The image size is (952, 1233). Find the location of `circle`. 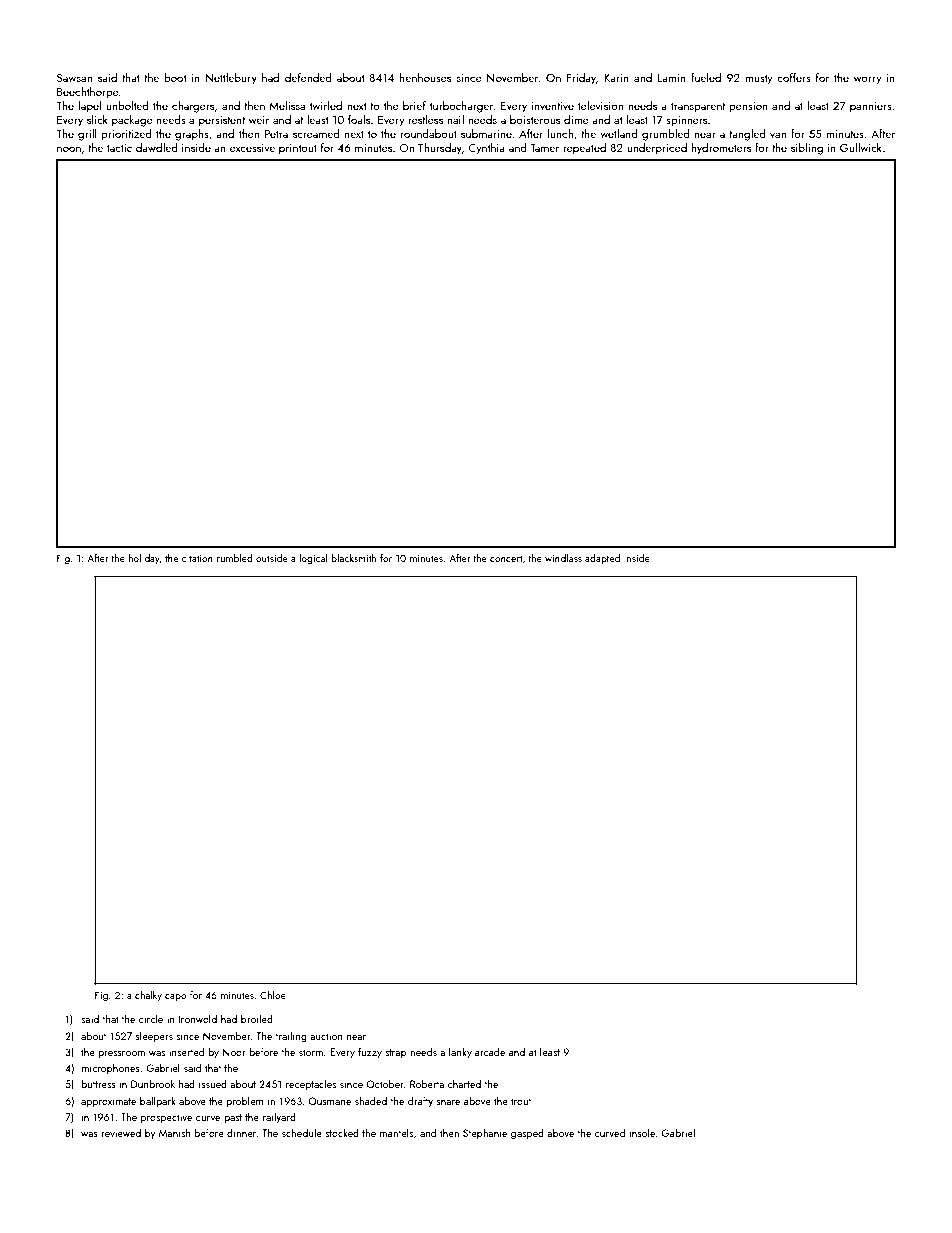

circle is located at coordinates (151, 1018).
